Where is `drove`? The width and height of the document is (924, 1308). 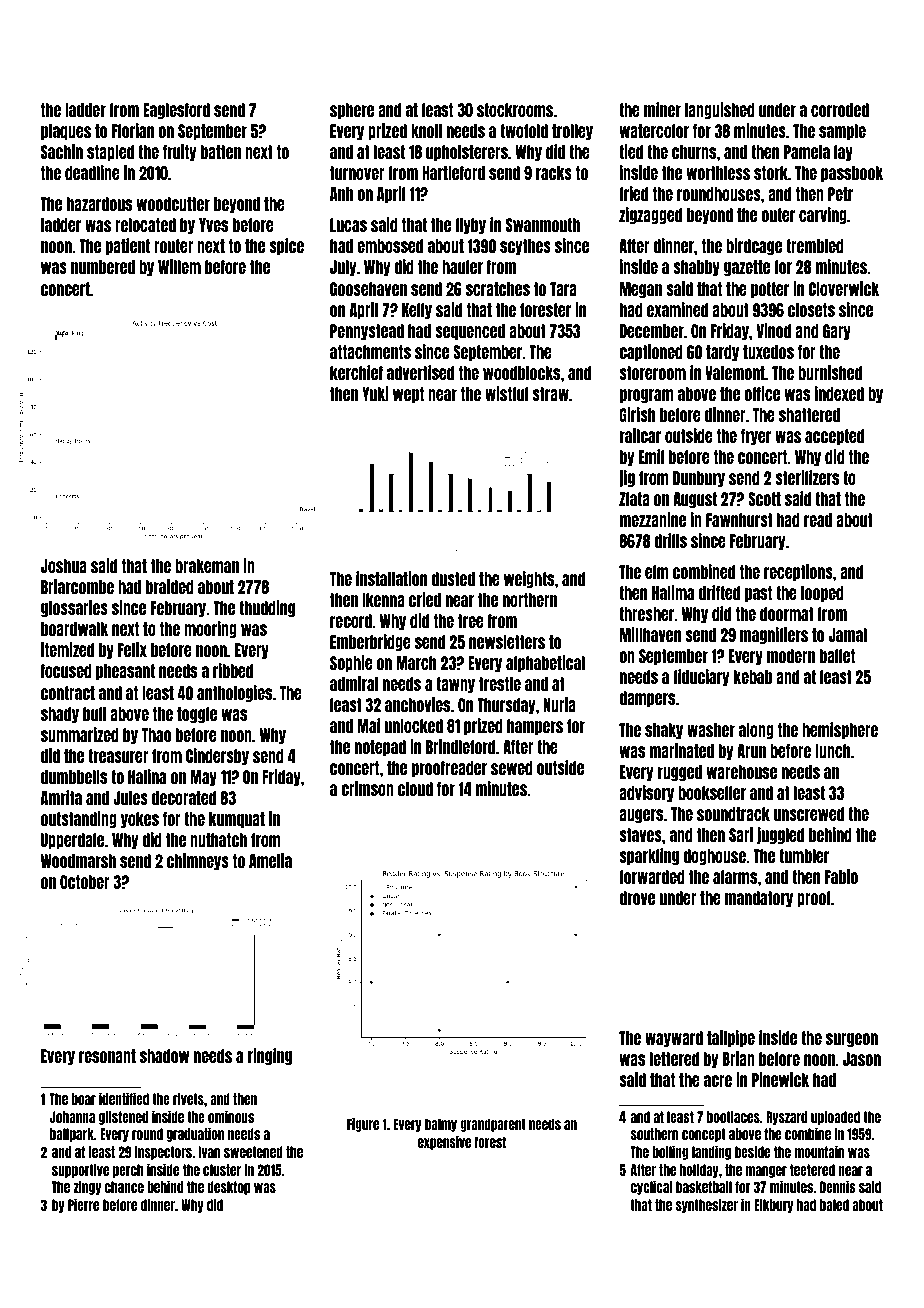
drove is located at coordinates (637, 898).
